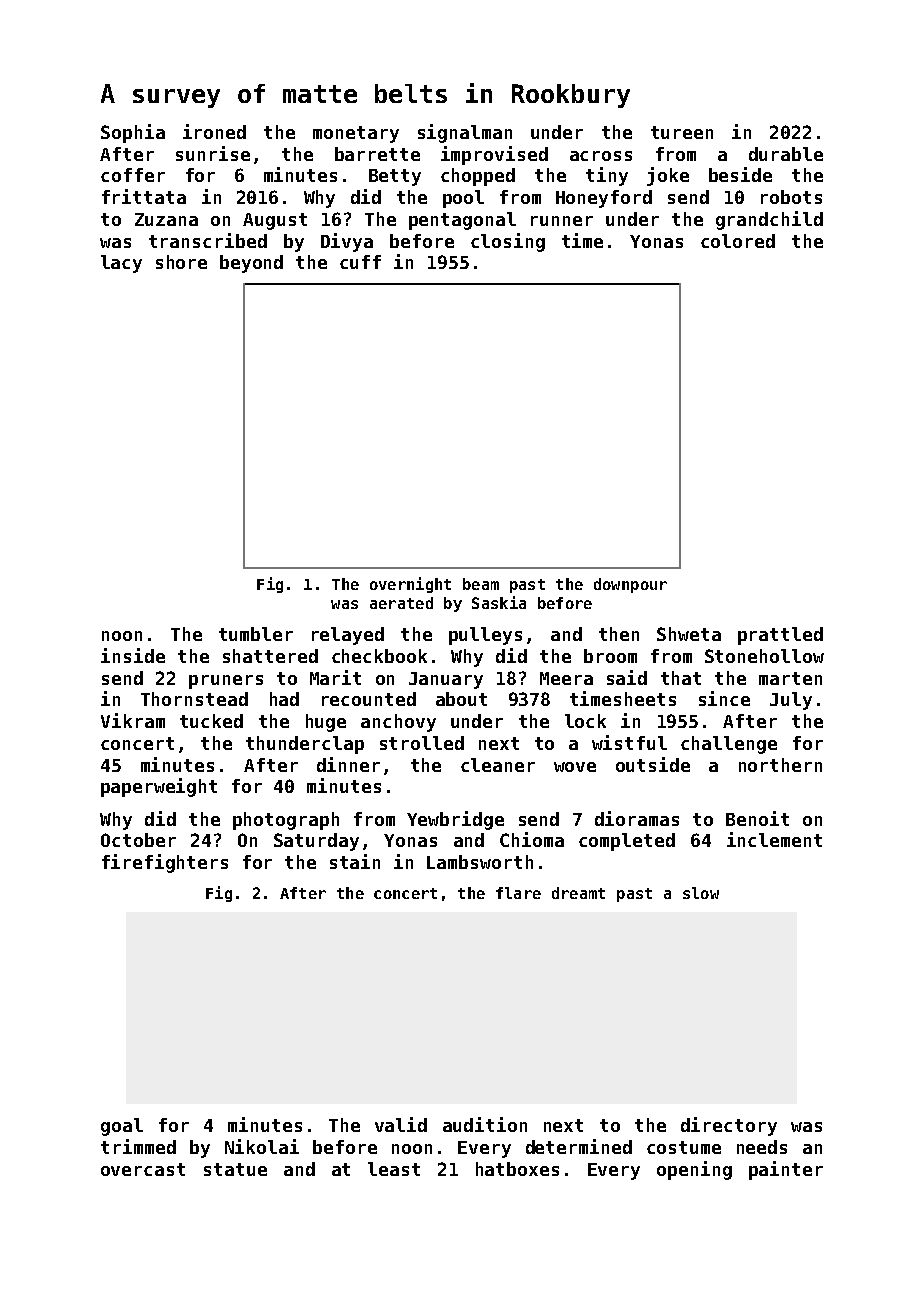  Describe the element at coordinates (780, 765) in the document. I see `northern` at that location.
